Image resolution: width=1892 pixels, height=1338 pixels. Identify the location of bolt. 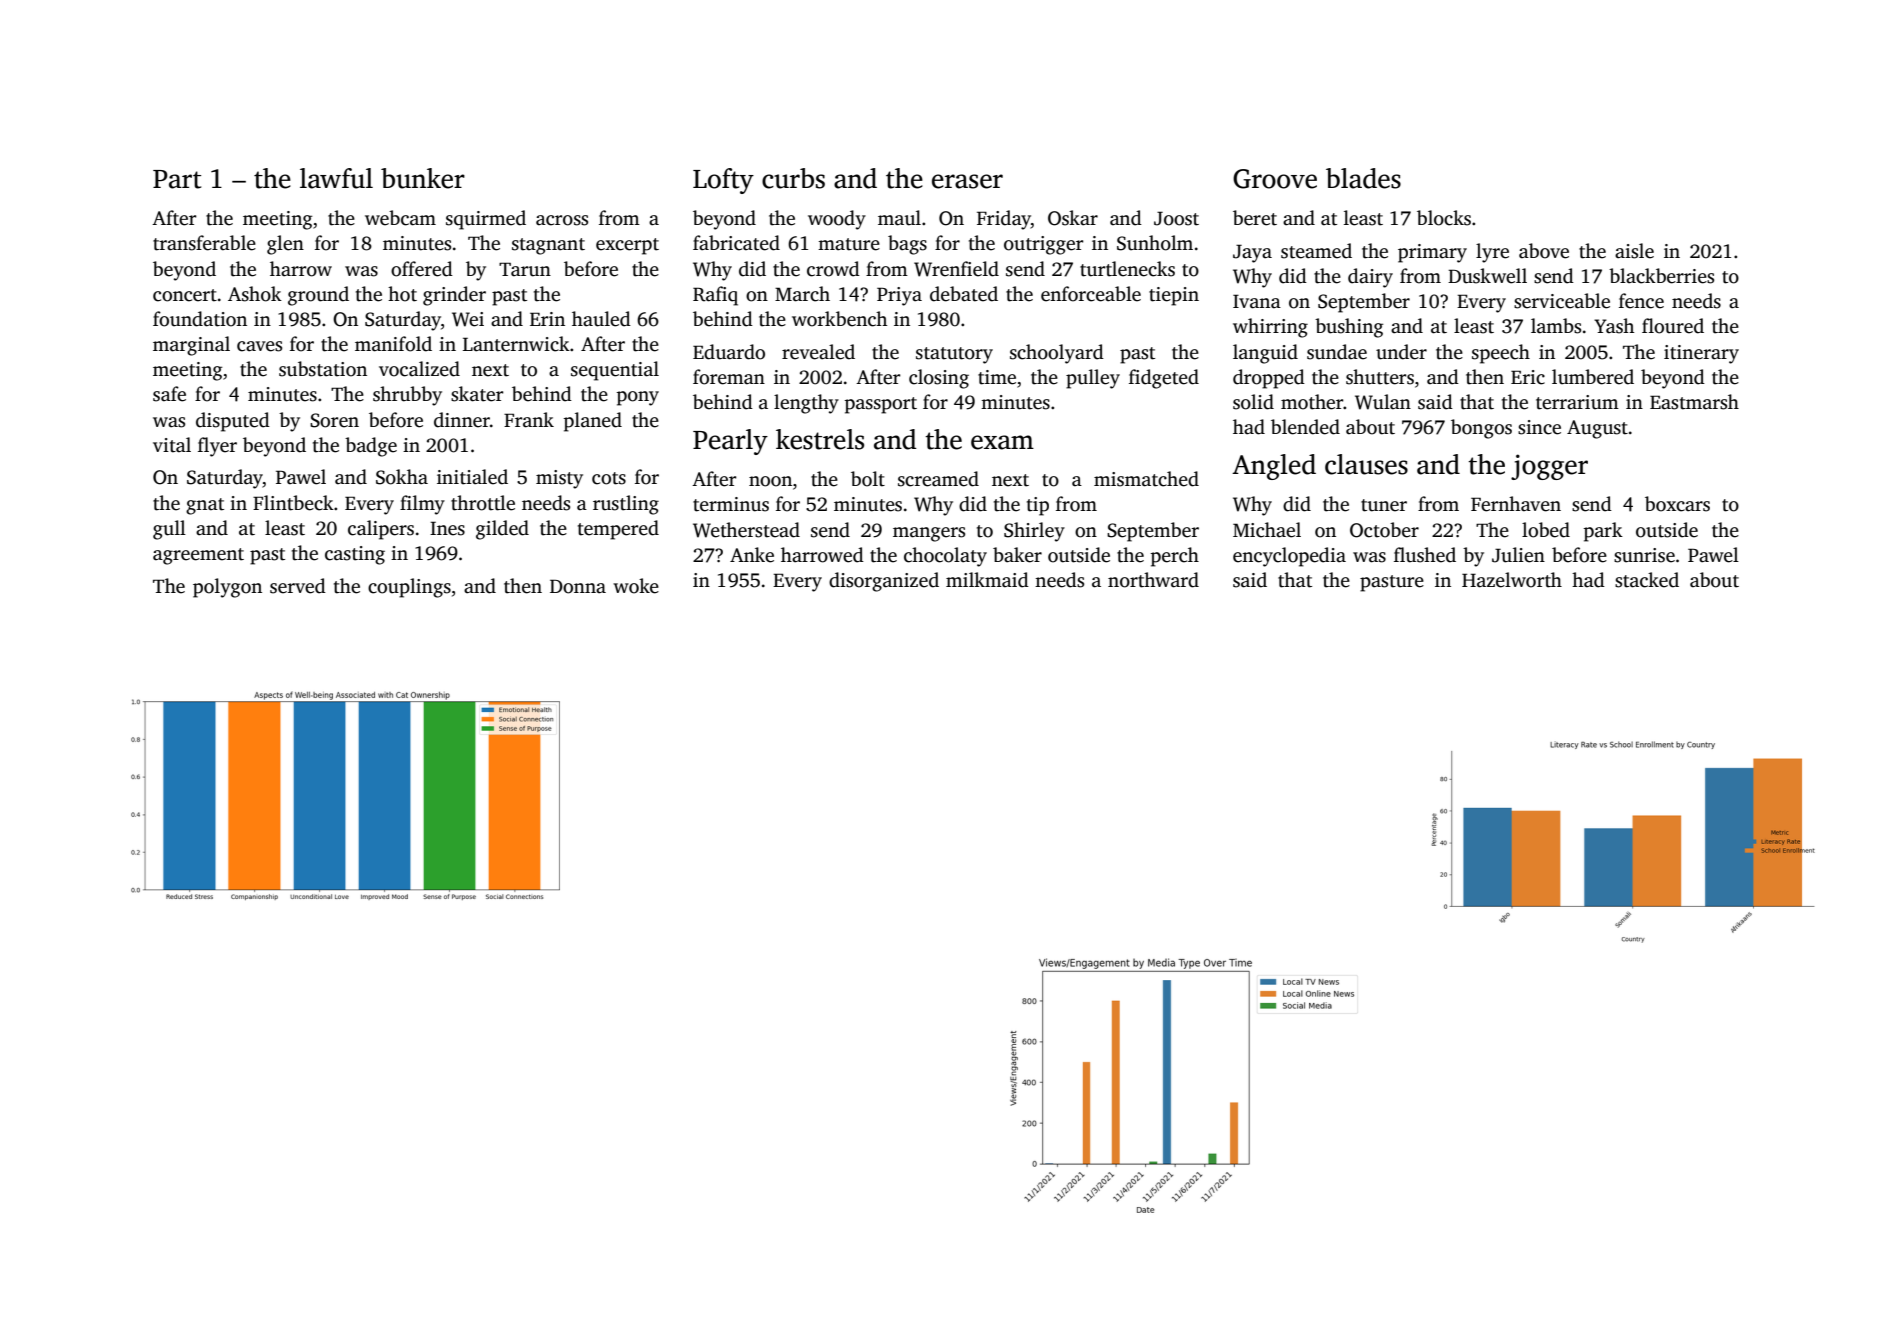
(868, 479).
